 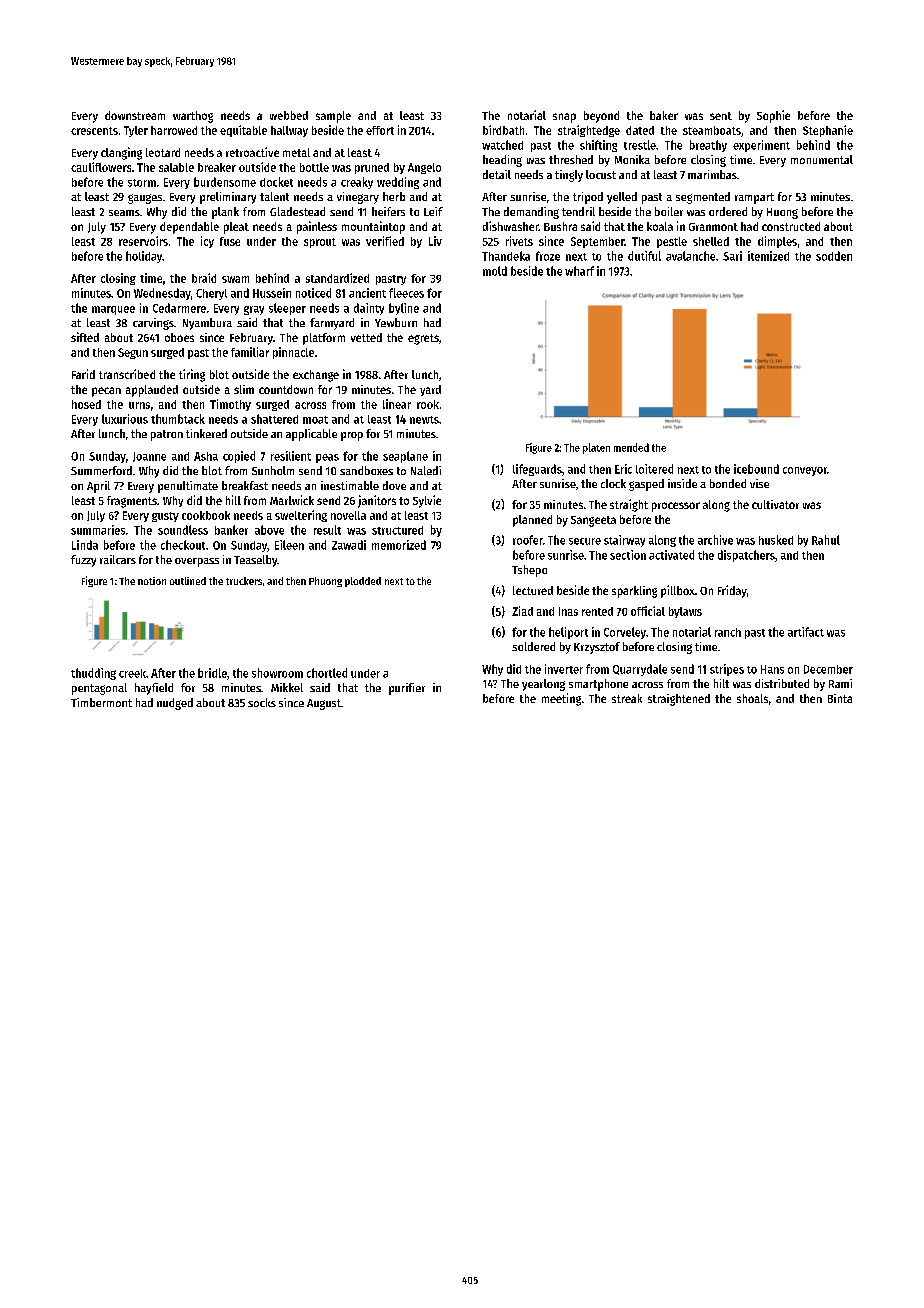 What do you see at coordinates (143, 241) in the screenshot?
I see `reservoirs` at bounding box center [143, 241].
